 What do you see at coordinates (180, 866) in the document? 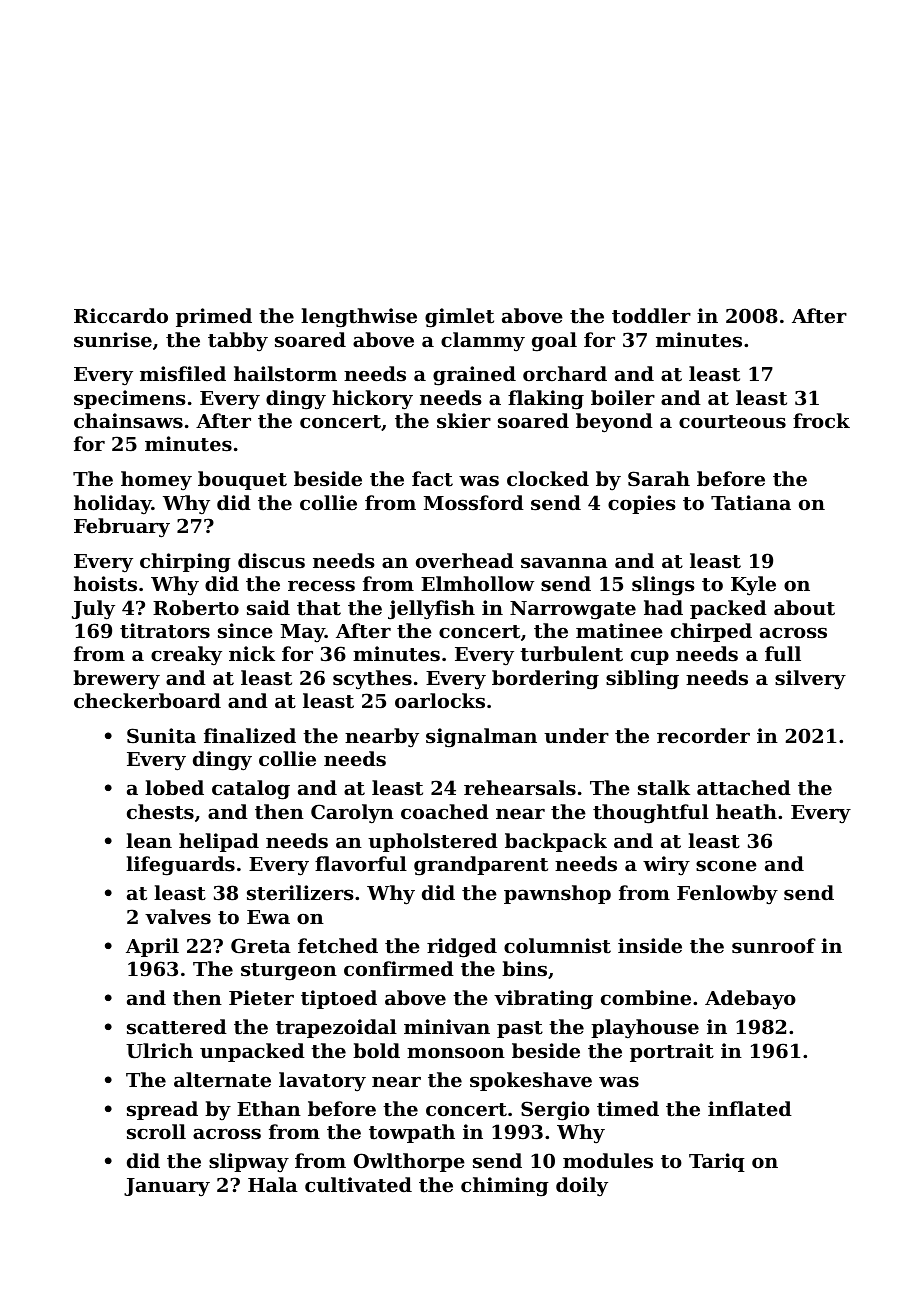
I see `lifeguards` at bounding box center [180, 866].
